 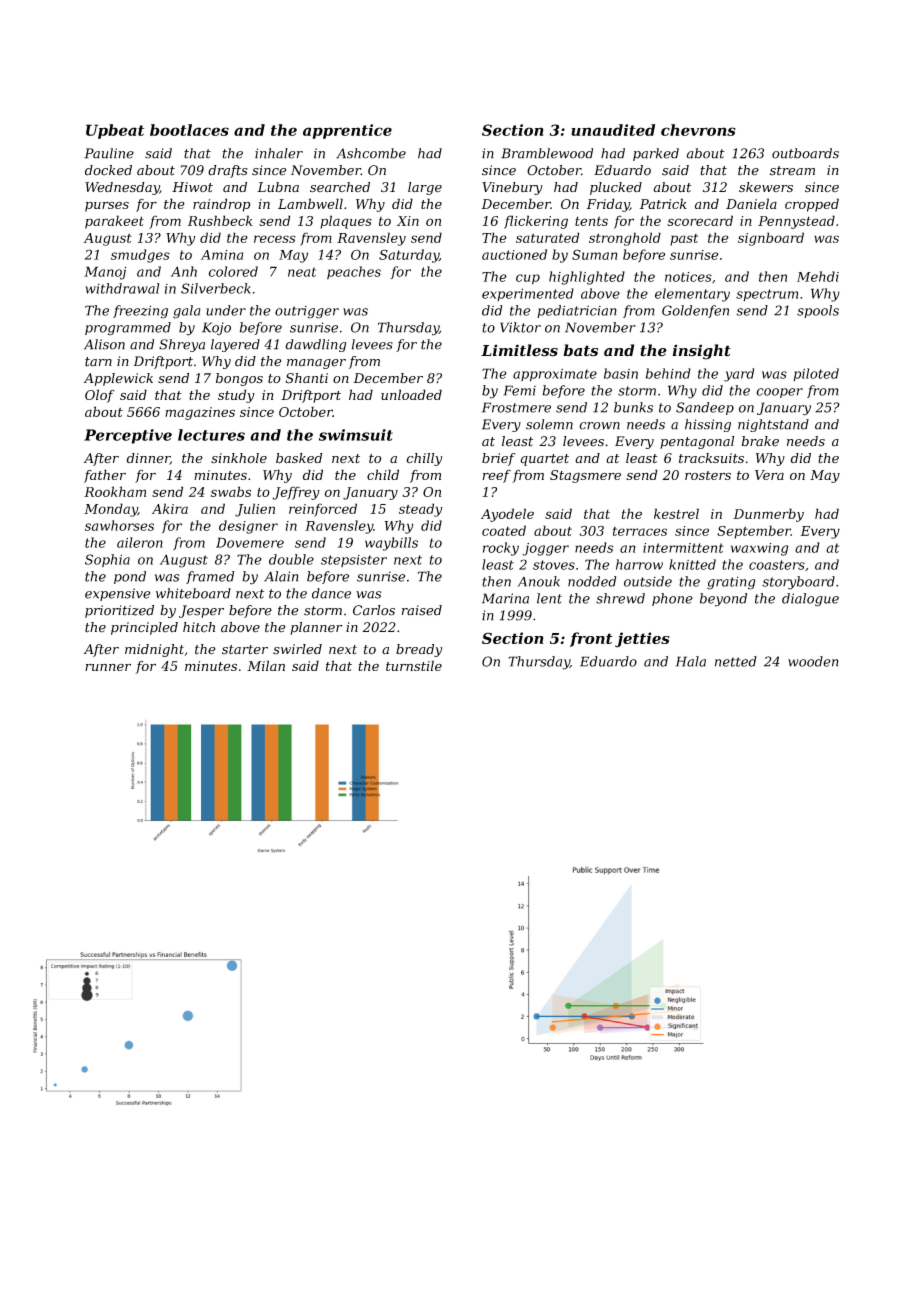 What do you see at coordinates (278, 187) in the screenshot?
I see `Lubna` at bounding box center [278, 187].
